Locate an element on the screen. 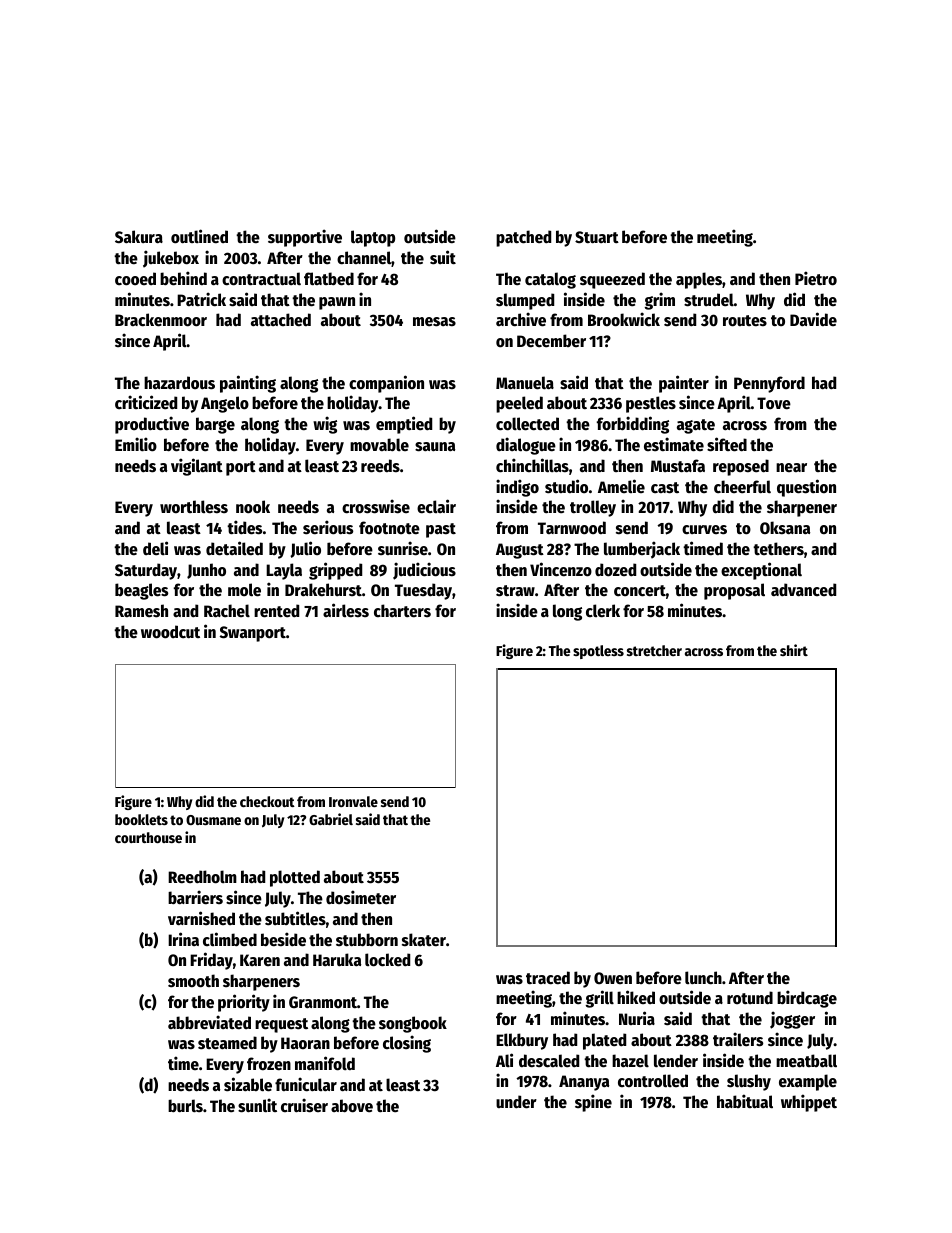 The width and height of the screenshot is (952, 1233). burls is located at coordinates (185, 1106).
